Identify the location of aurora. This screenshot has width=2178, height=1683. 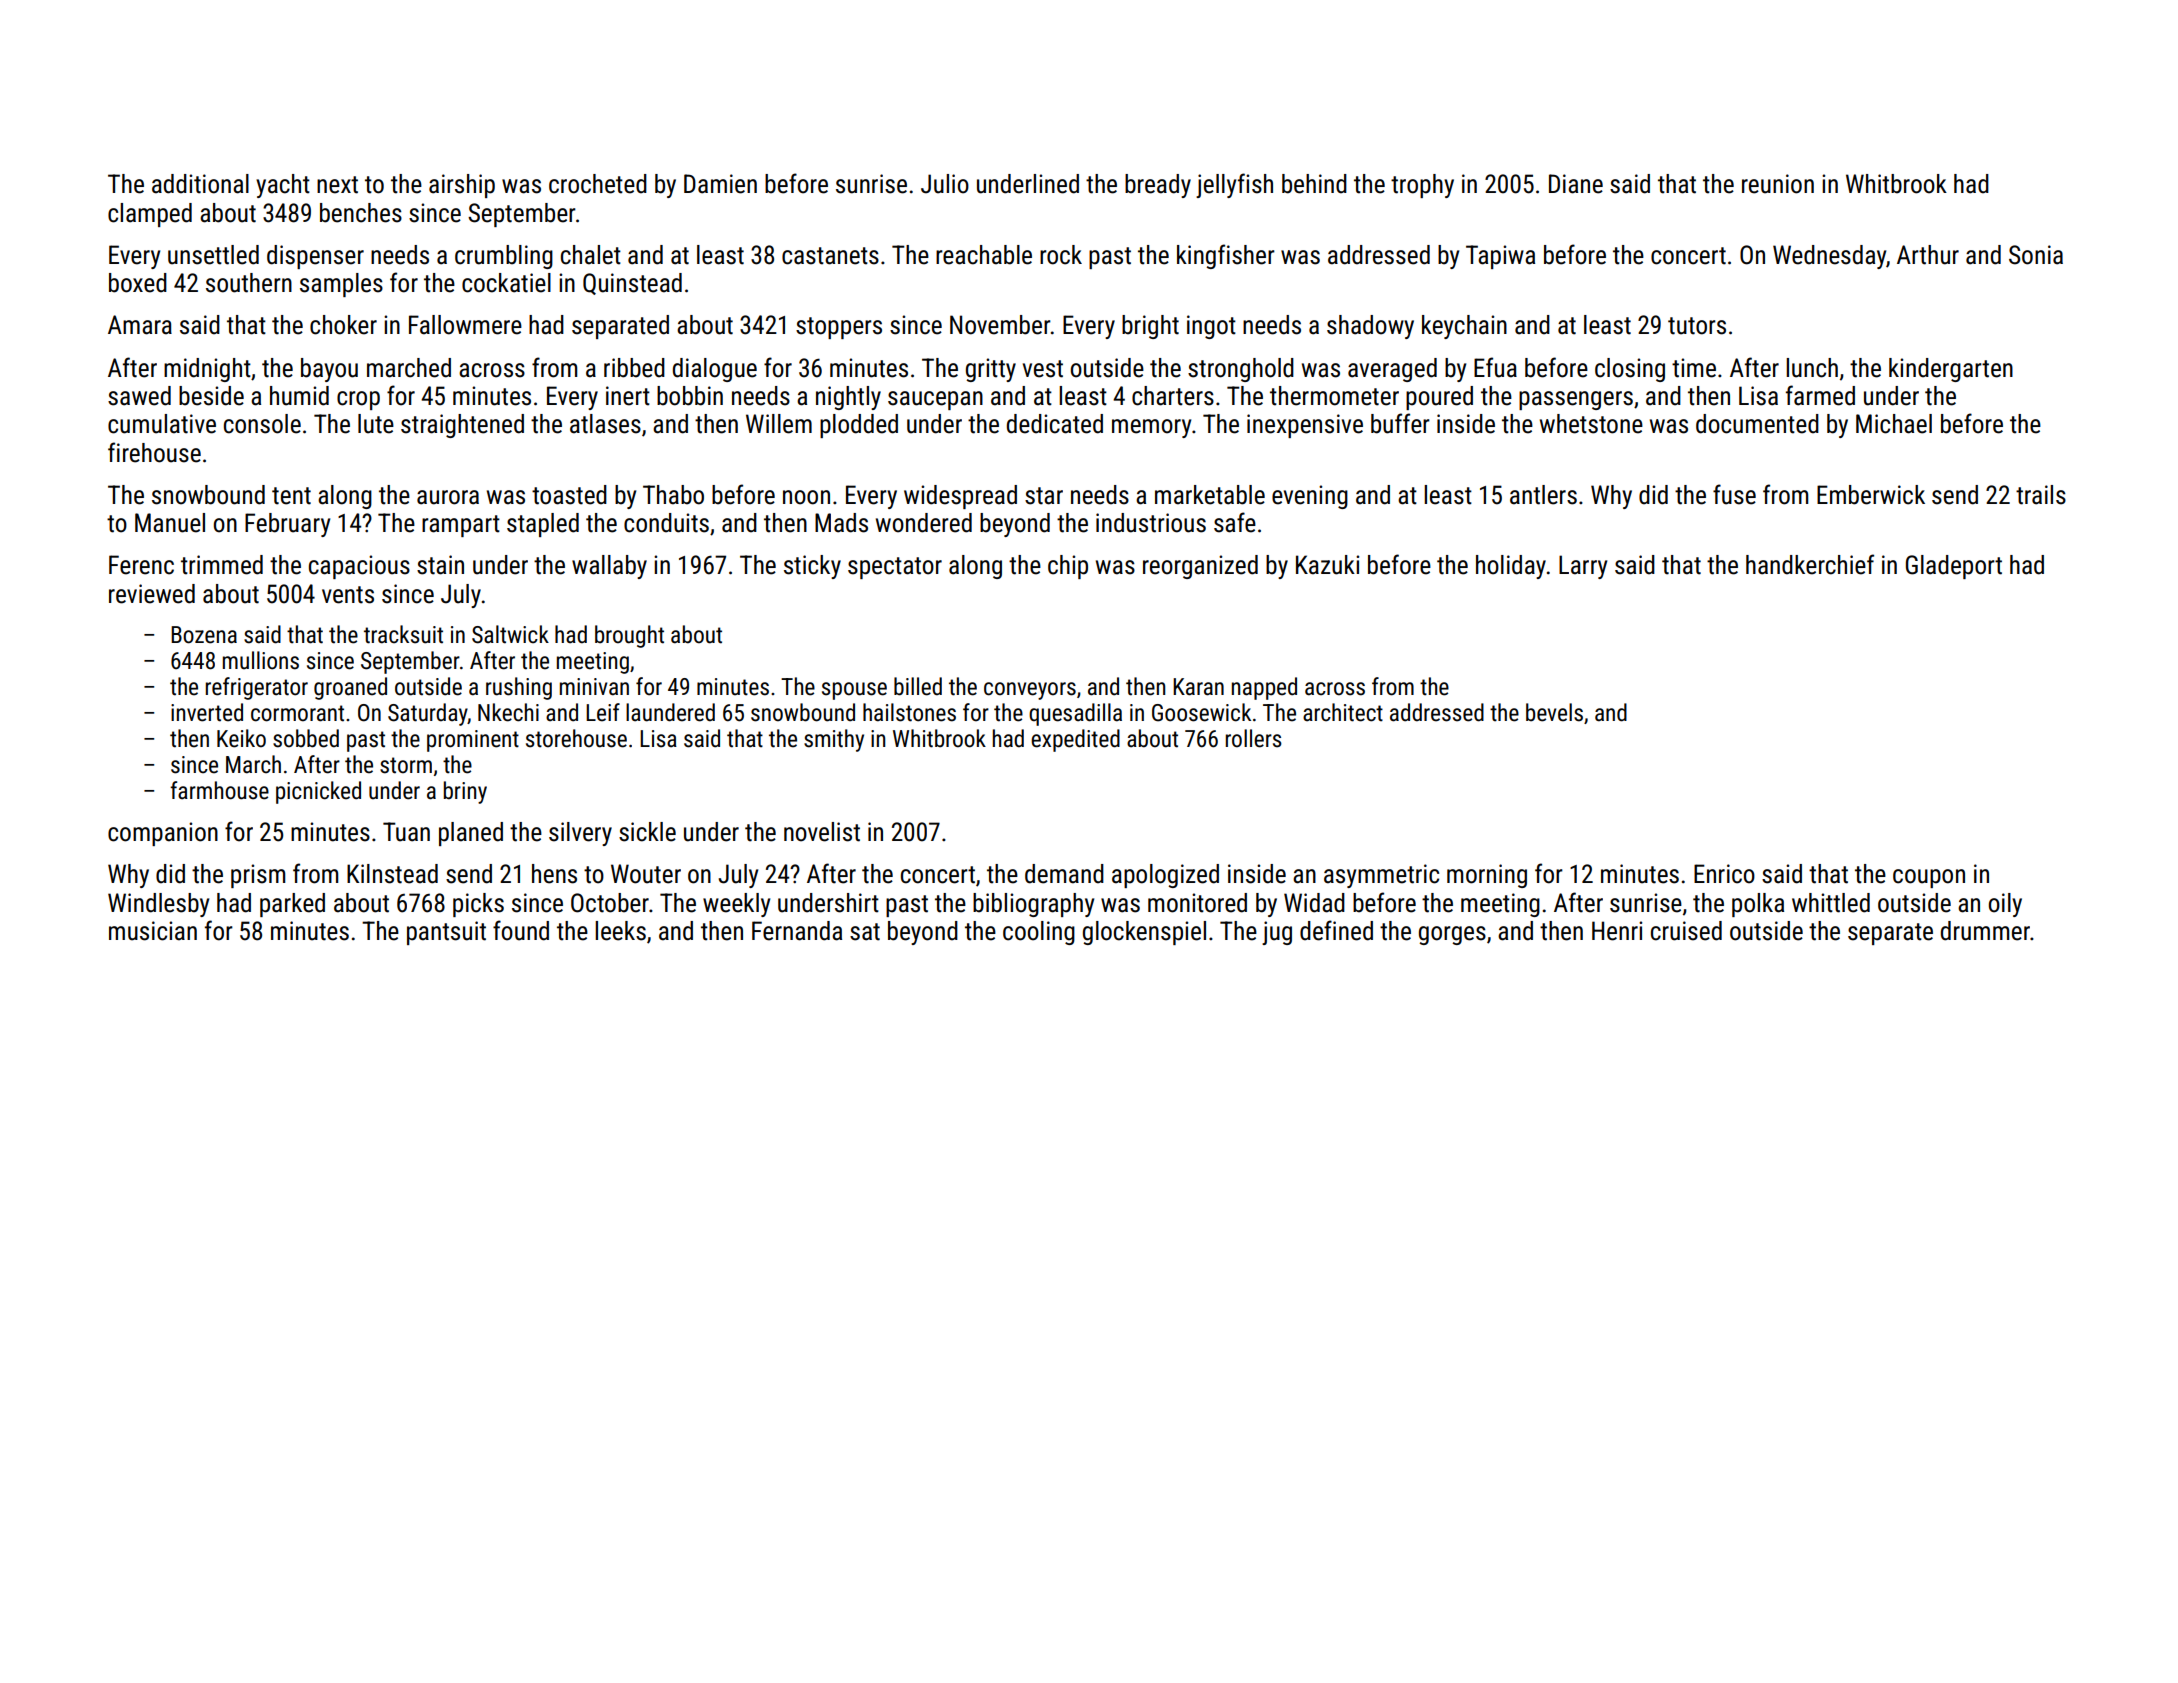
(448, 497).
